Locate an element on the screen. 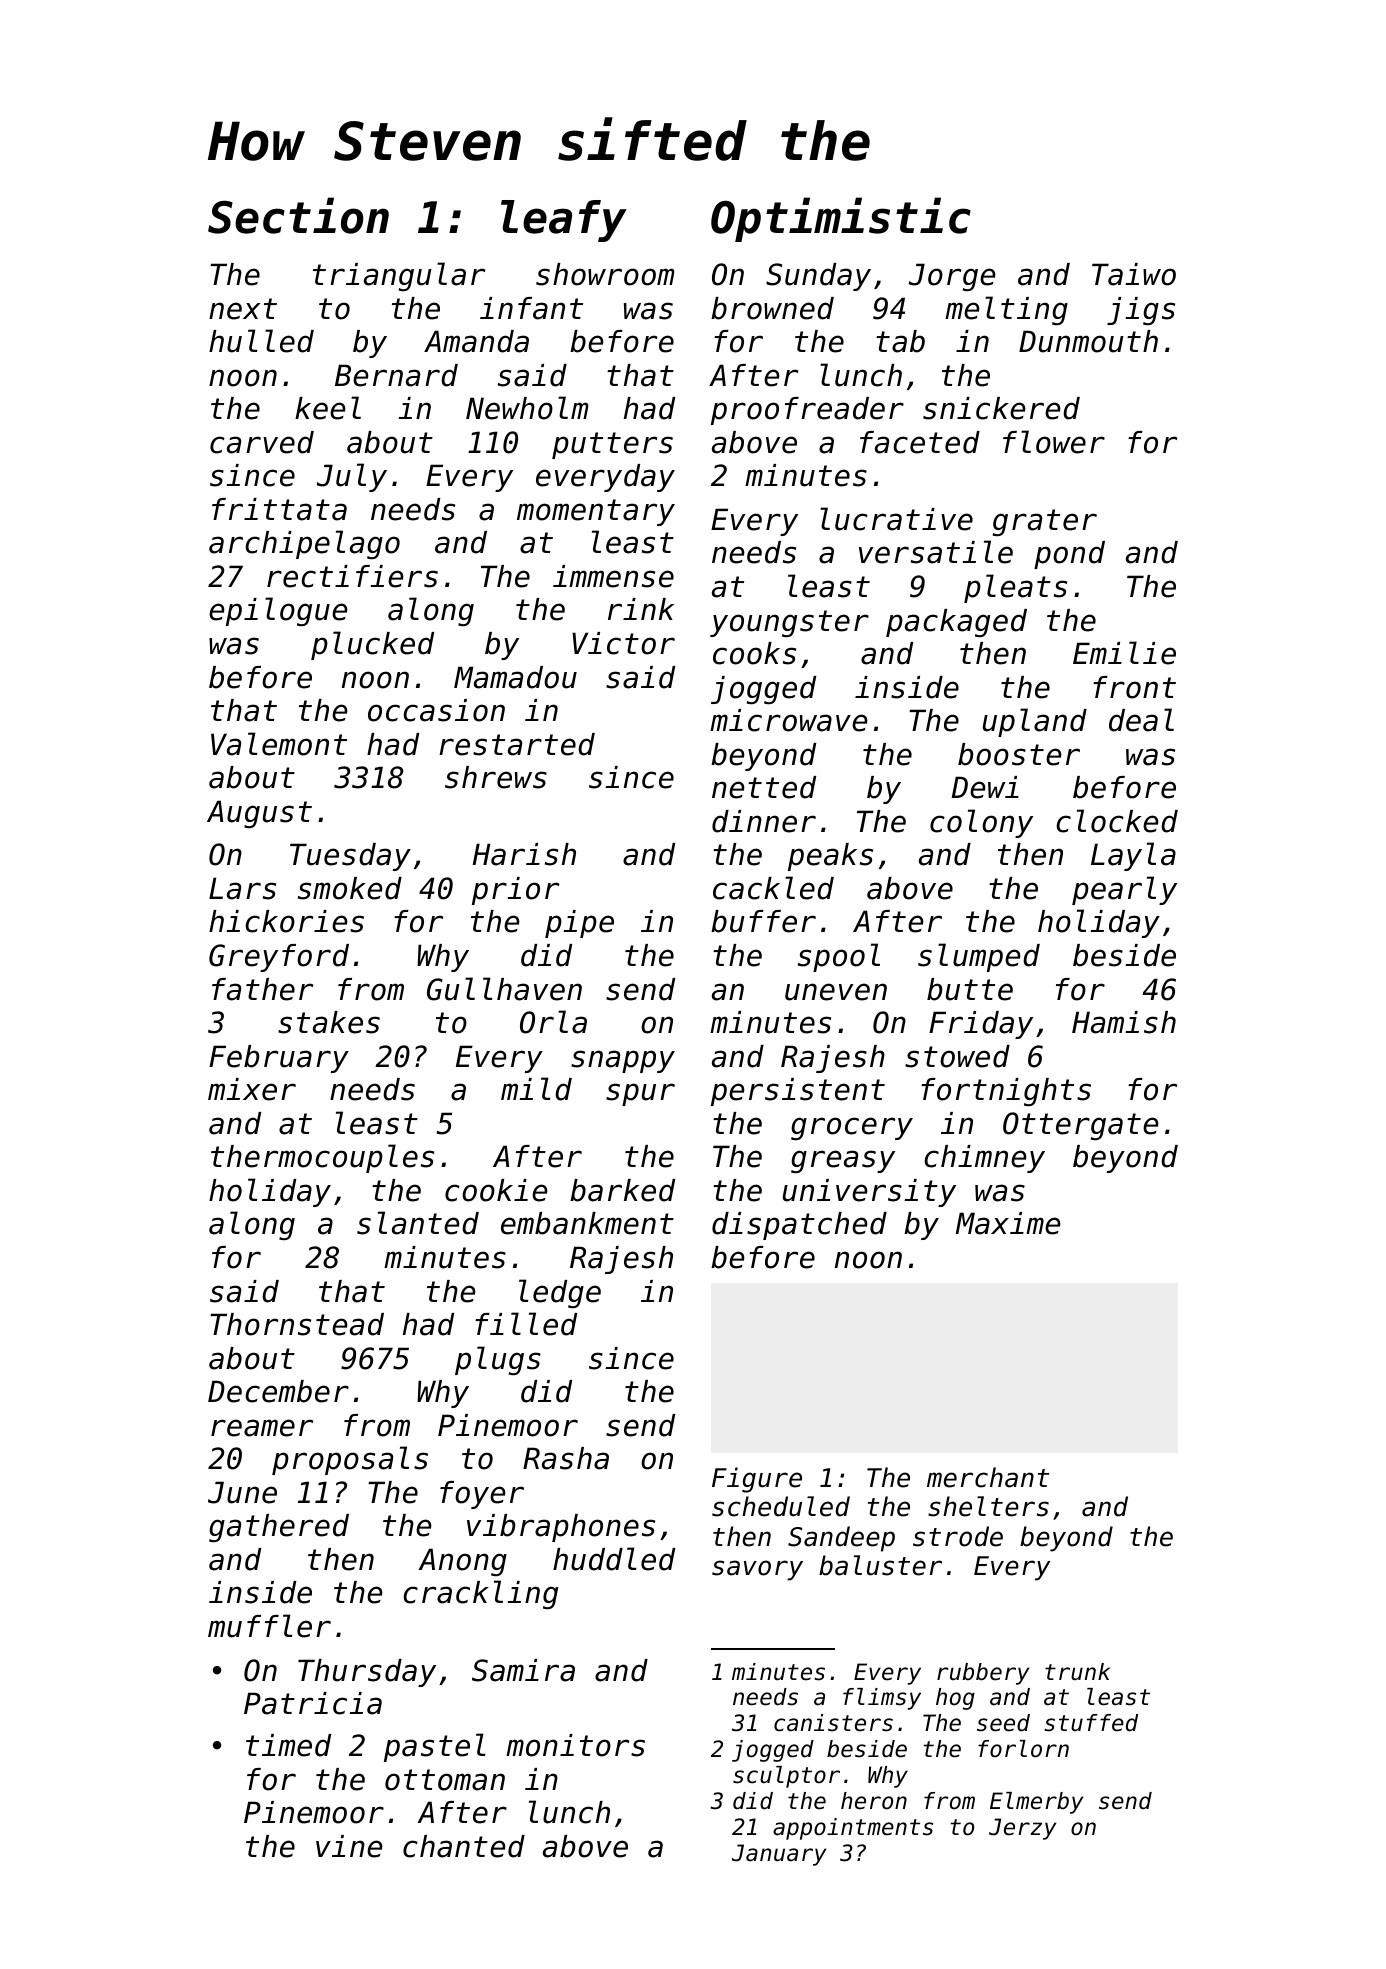 This screenshot has height=1969, width=1386. trunk is located at coordinates (1077, 1672).
